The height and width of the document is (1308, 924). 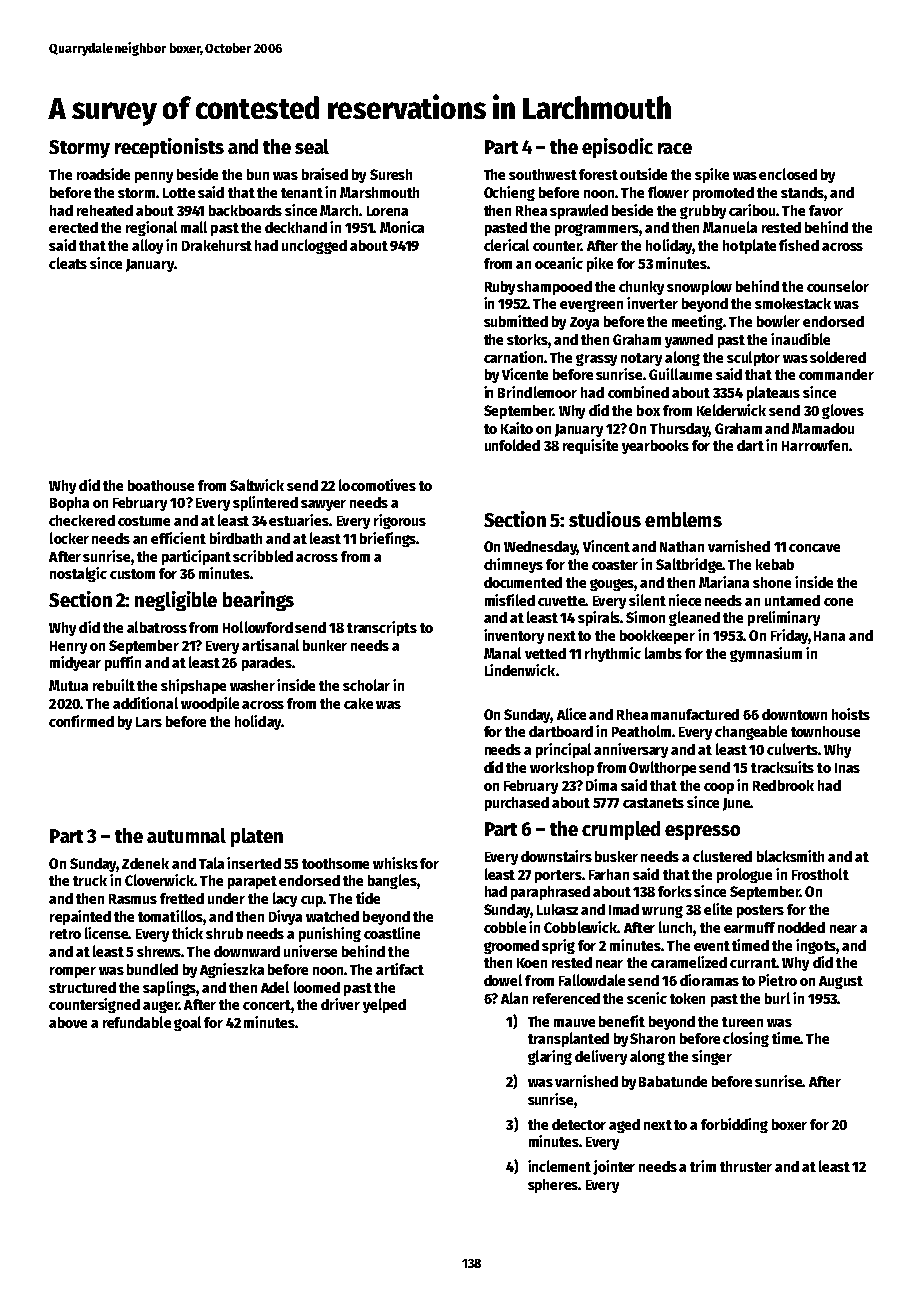 What do you see at coordinates (559, 1166) in the document?
I see `inclement` at bounding box center [559, 1166].
